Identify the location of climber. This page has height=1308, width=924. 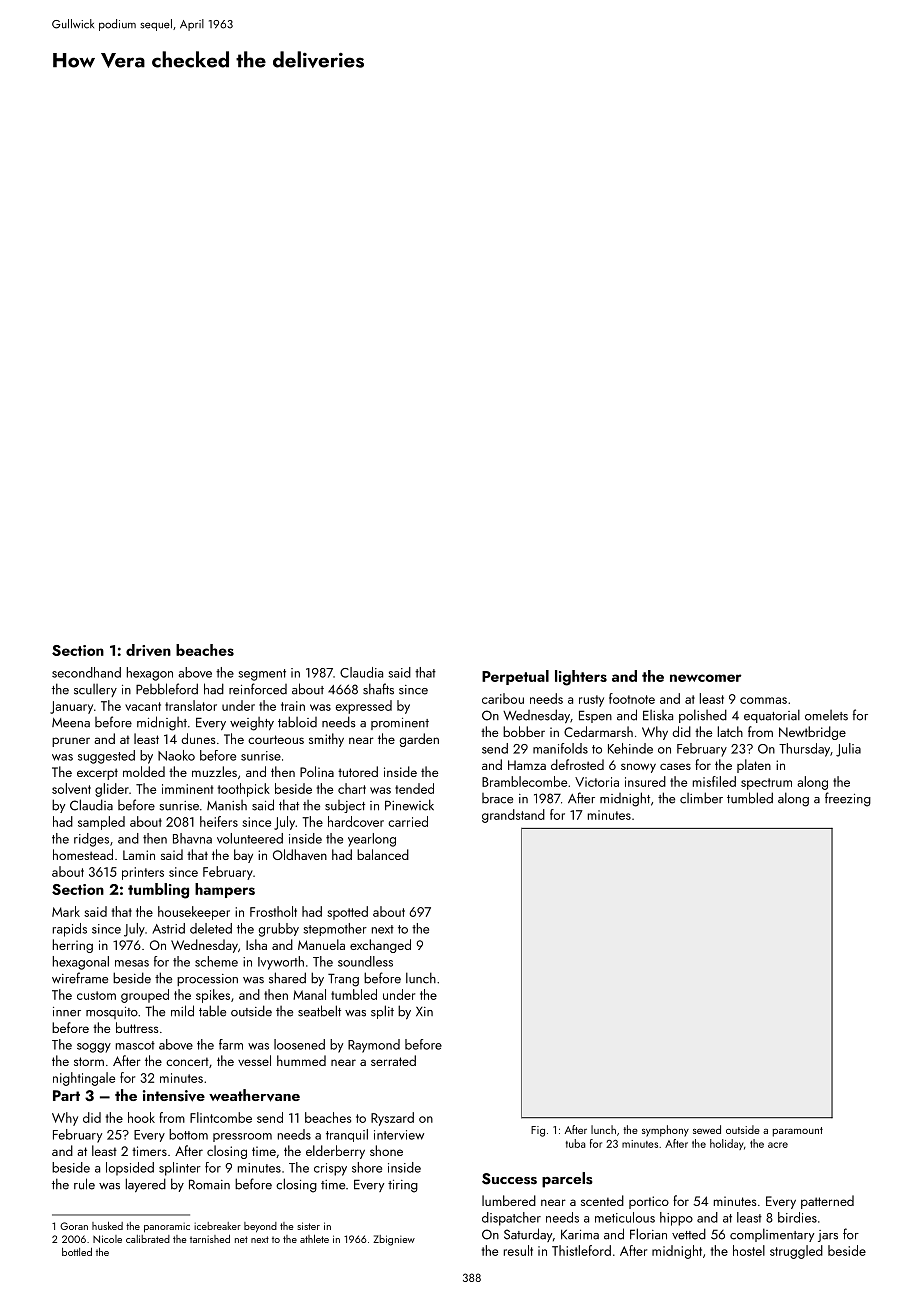
(701, 798).
